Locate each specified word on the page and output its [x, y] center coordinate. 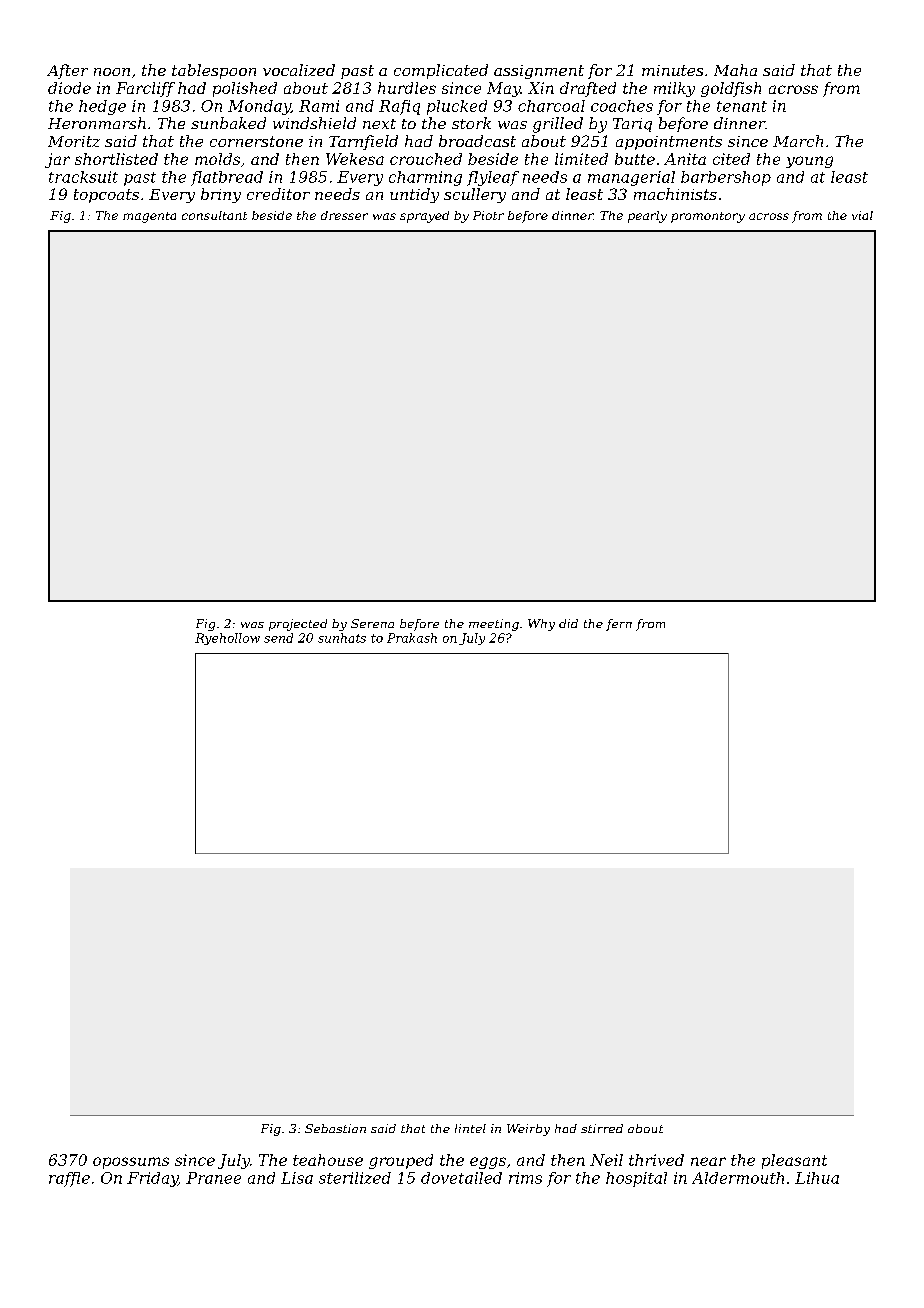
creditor [278, 194]
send [278, 638]
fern [619, 625]
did [568, 623]
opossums [131, 1163]
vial [862, 215]
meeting [494, 625]
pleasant [794, 1161]
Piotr [488, 215]
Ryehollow [227, 639]
